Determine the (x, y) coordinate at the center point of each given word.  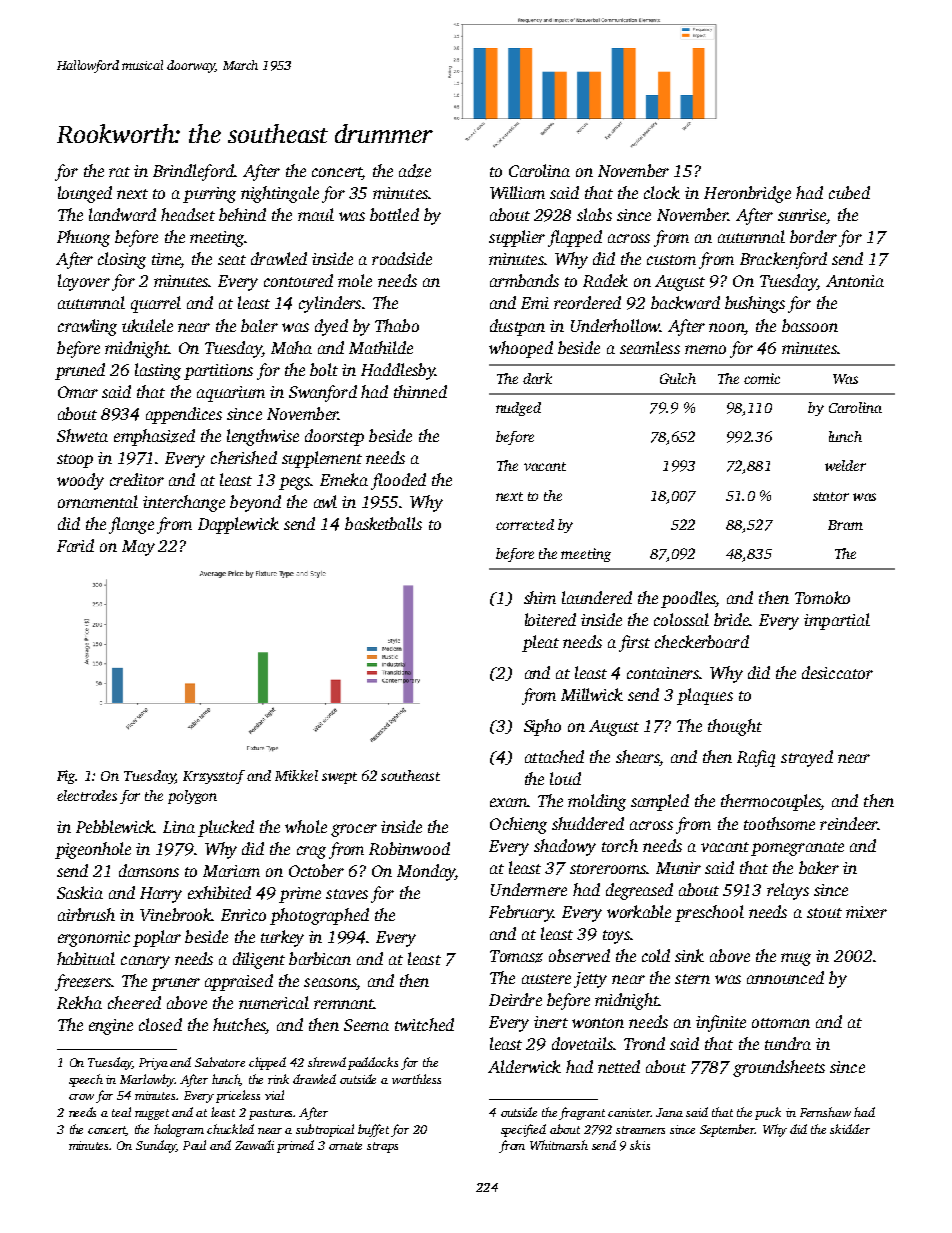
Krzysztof (214, 777)
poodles (688, 599)
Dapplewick (238, 525)
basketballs (383, 523)
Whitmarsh (559, 1145)
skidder (850, 1129)
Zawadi (254, 1145)
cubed (849, 192)
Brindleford (193, 172)
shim (540, 597)
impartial (837, 621)
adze (415, 171)
